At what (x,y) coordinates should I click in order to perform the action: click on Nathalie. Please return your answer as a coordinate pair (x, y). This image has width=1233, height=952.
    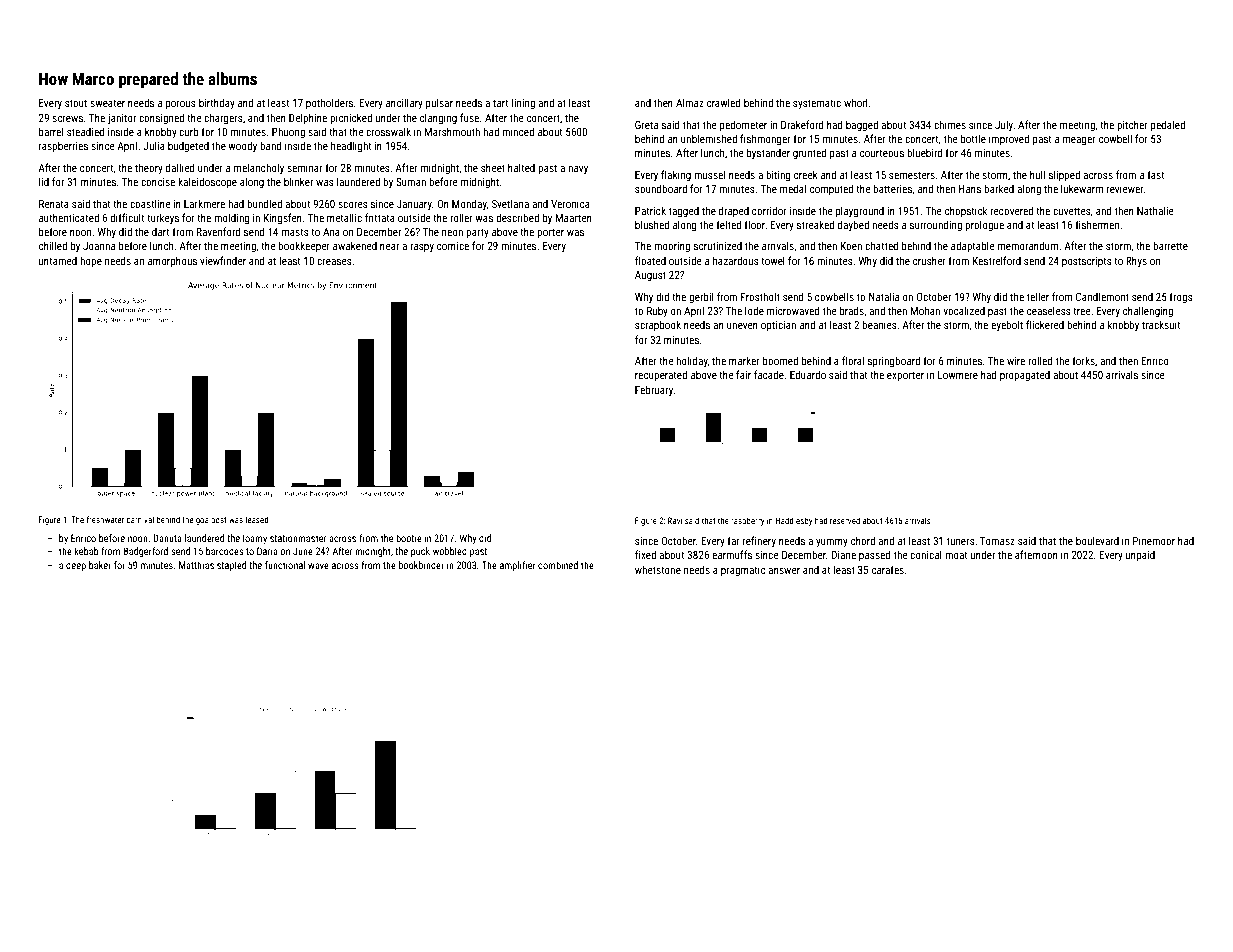
    Looking at the image, I should click on (1155, 210).
